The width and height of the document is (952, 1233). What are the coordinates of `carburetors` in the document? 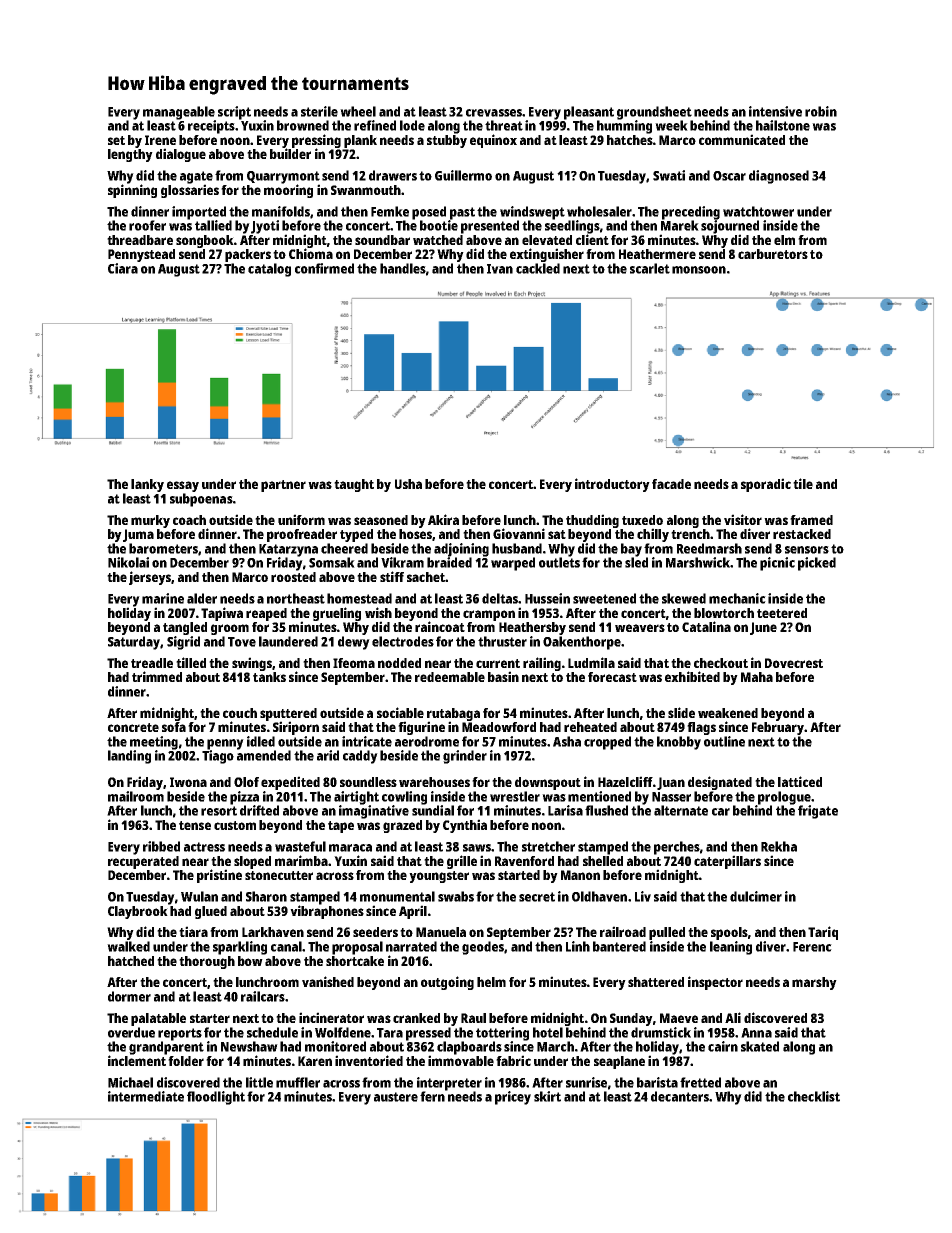 It's located at (773, 254).
